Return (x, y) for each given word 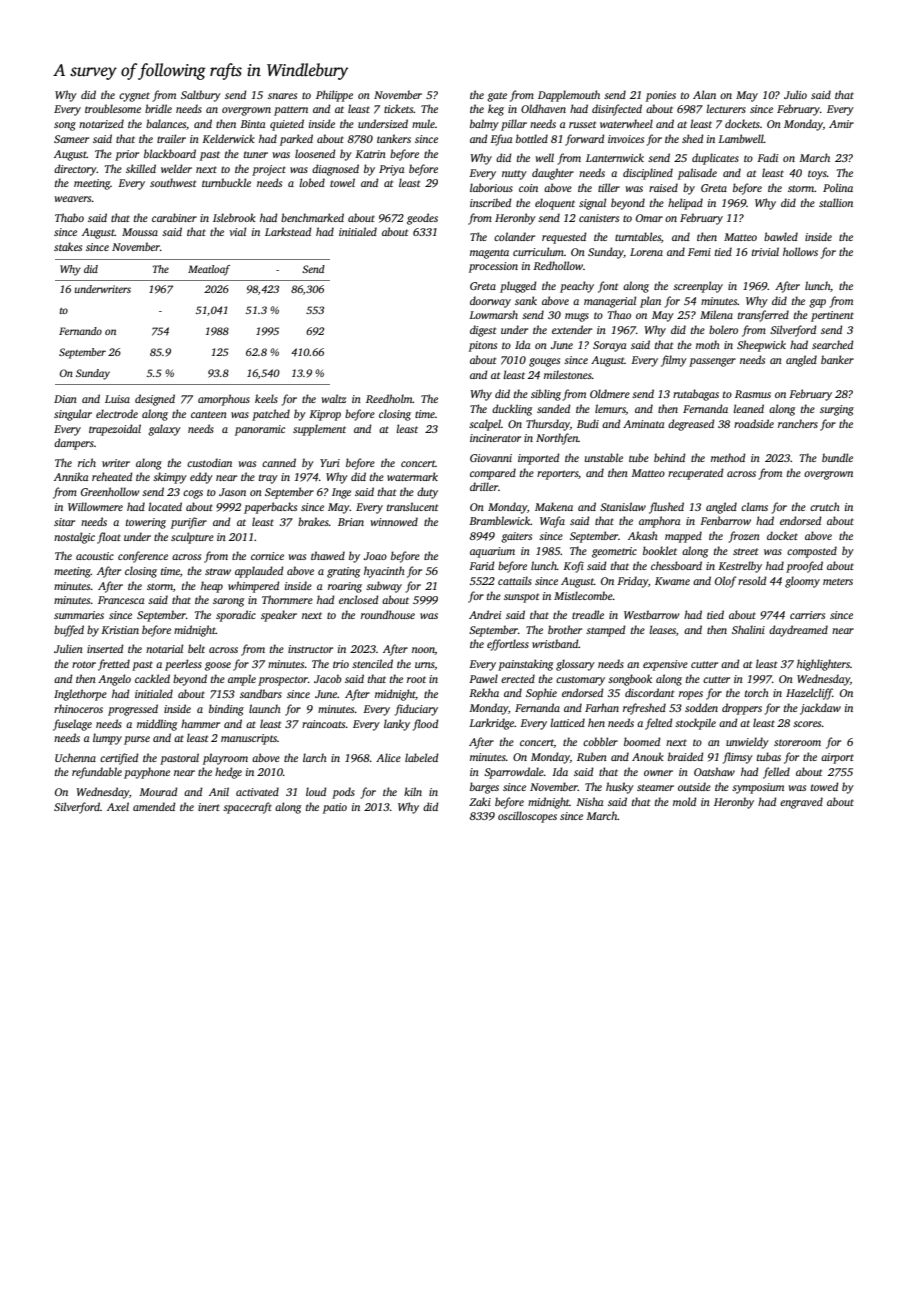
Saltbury (201, 96)
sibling (546, 395)
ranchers (798, 423)
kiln (413, 791)
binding (226, 710)
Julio (795, 94)
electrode (117, 413)
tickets (399, 108)
